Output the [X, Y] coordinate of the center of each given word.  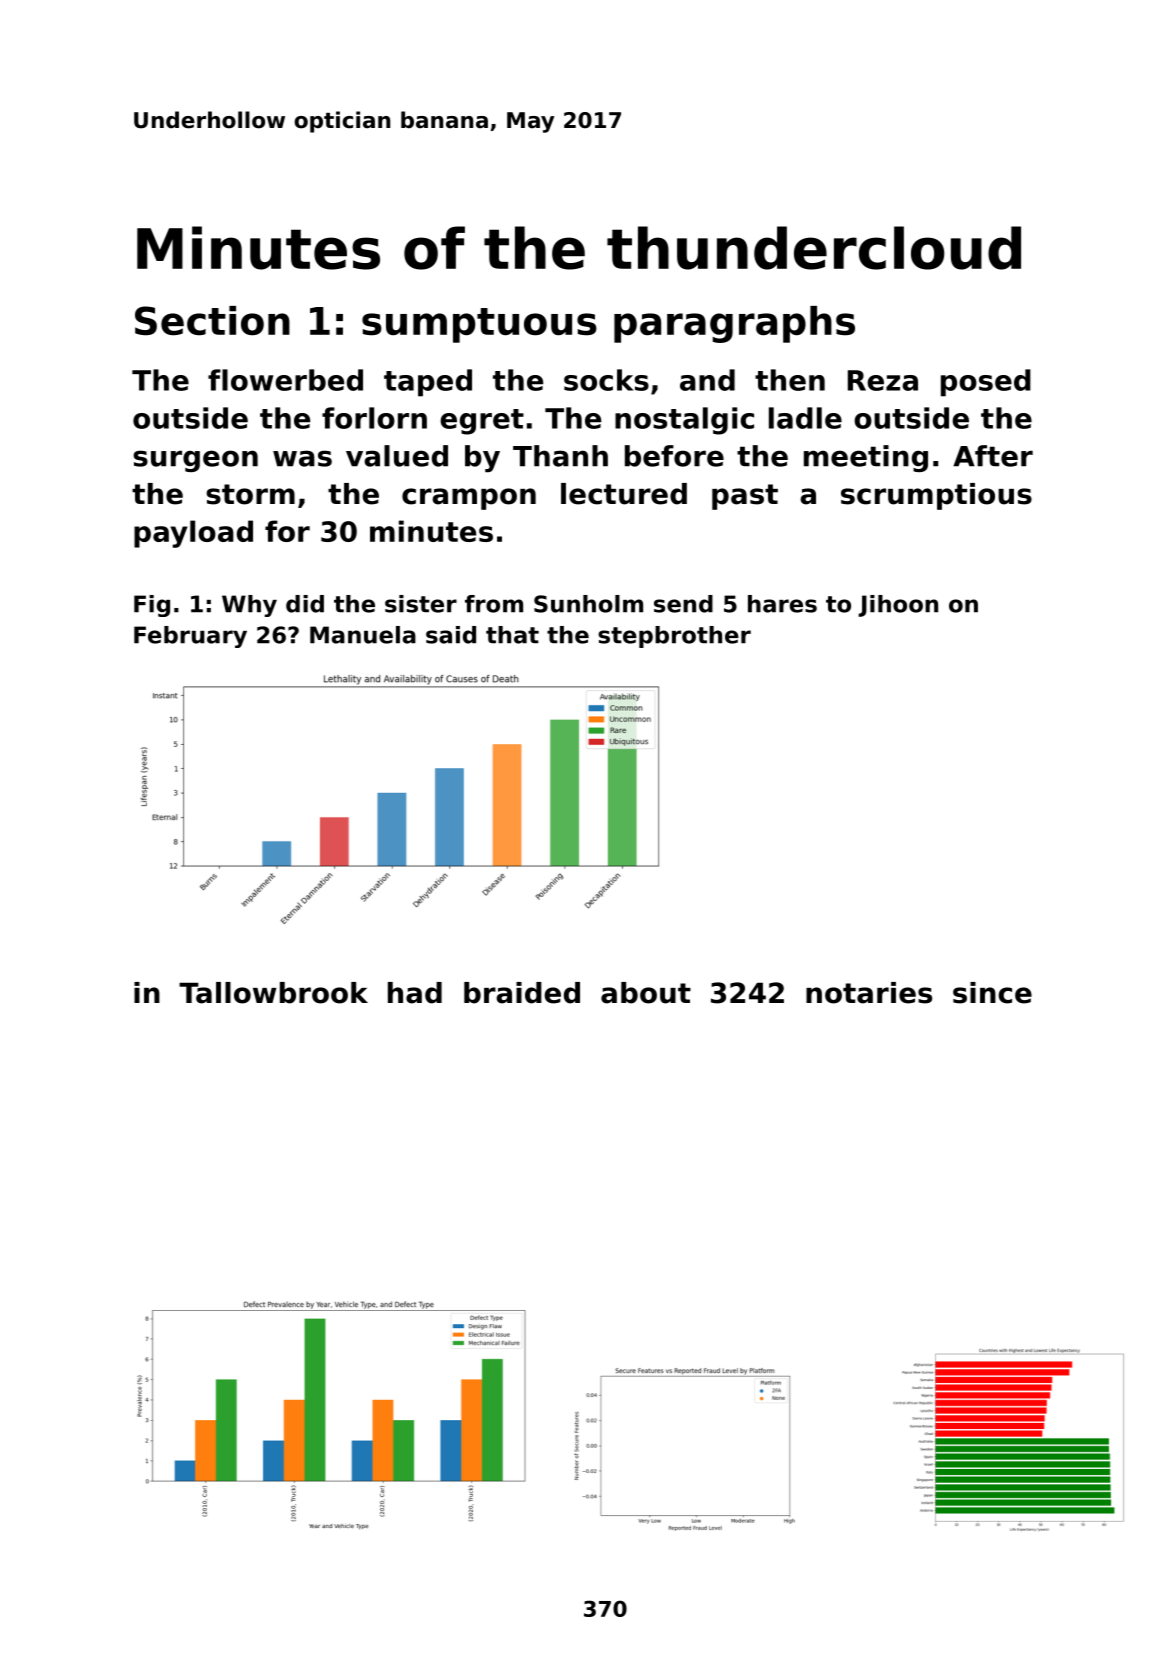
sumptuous [479, 325]
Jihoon [898, 606]
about [646, 993]
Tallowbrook [273, 993]
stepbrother [674, 637]
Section [212, 321]
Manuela [363, 635]
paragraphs [734, 324]
